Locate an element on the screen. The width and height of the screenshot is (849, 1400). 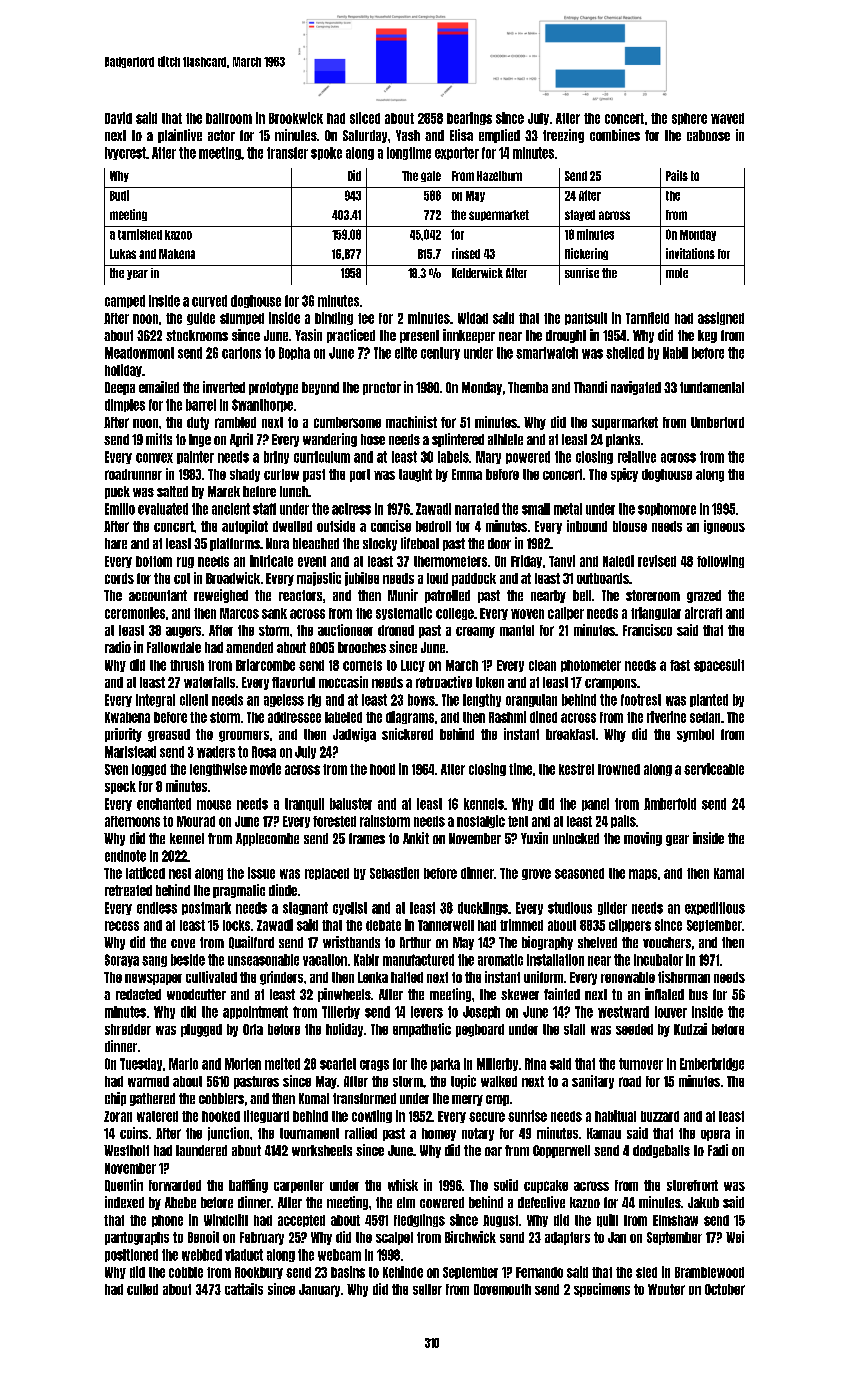
Elisa is located at coordinates (461, 135).
